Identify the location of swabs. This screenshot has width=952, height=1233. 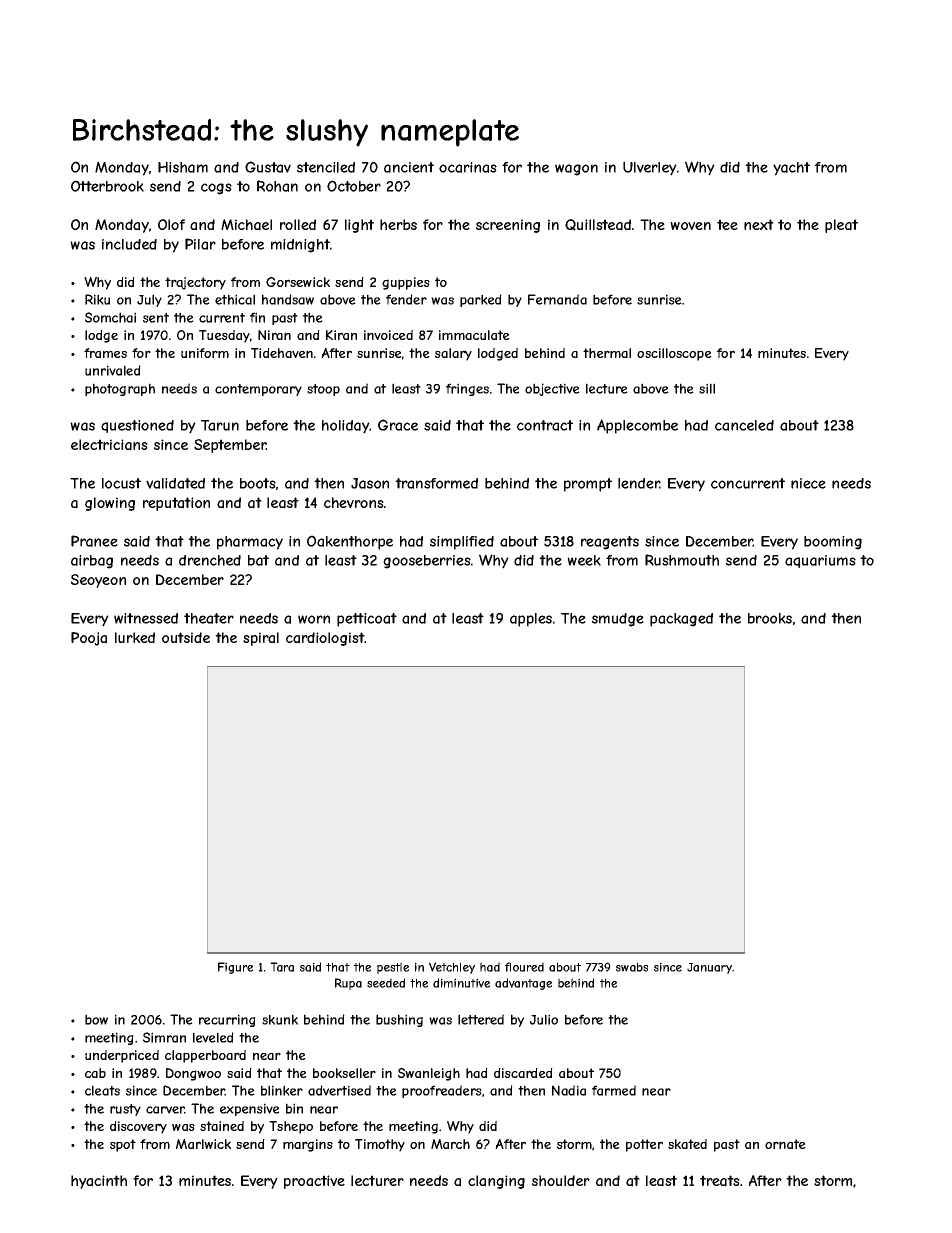
(632, 967).
